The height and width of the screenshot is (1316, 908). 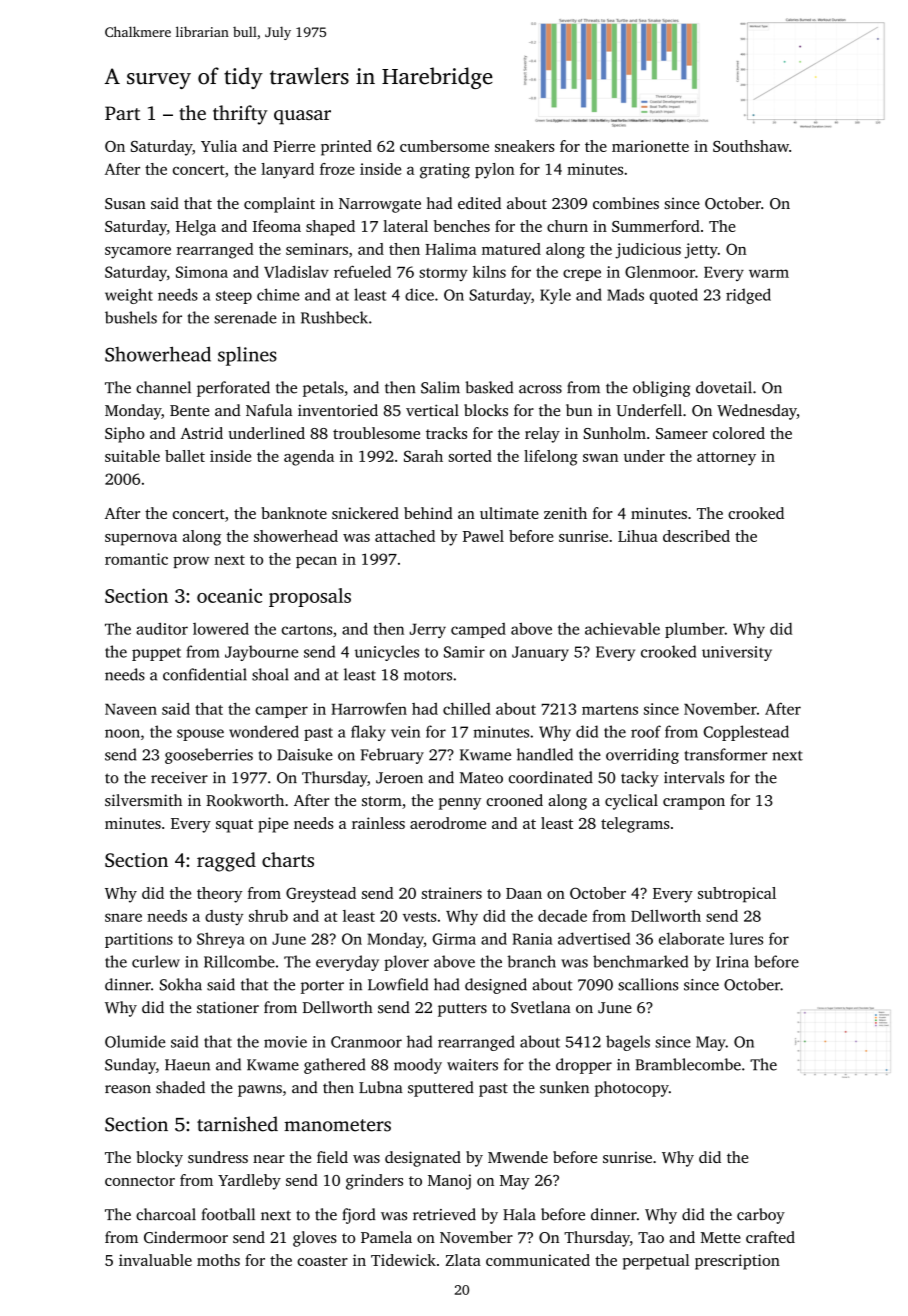 I want to click on invaluable, so click(x=155, y=1260).
